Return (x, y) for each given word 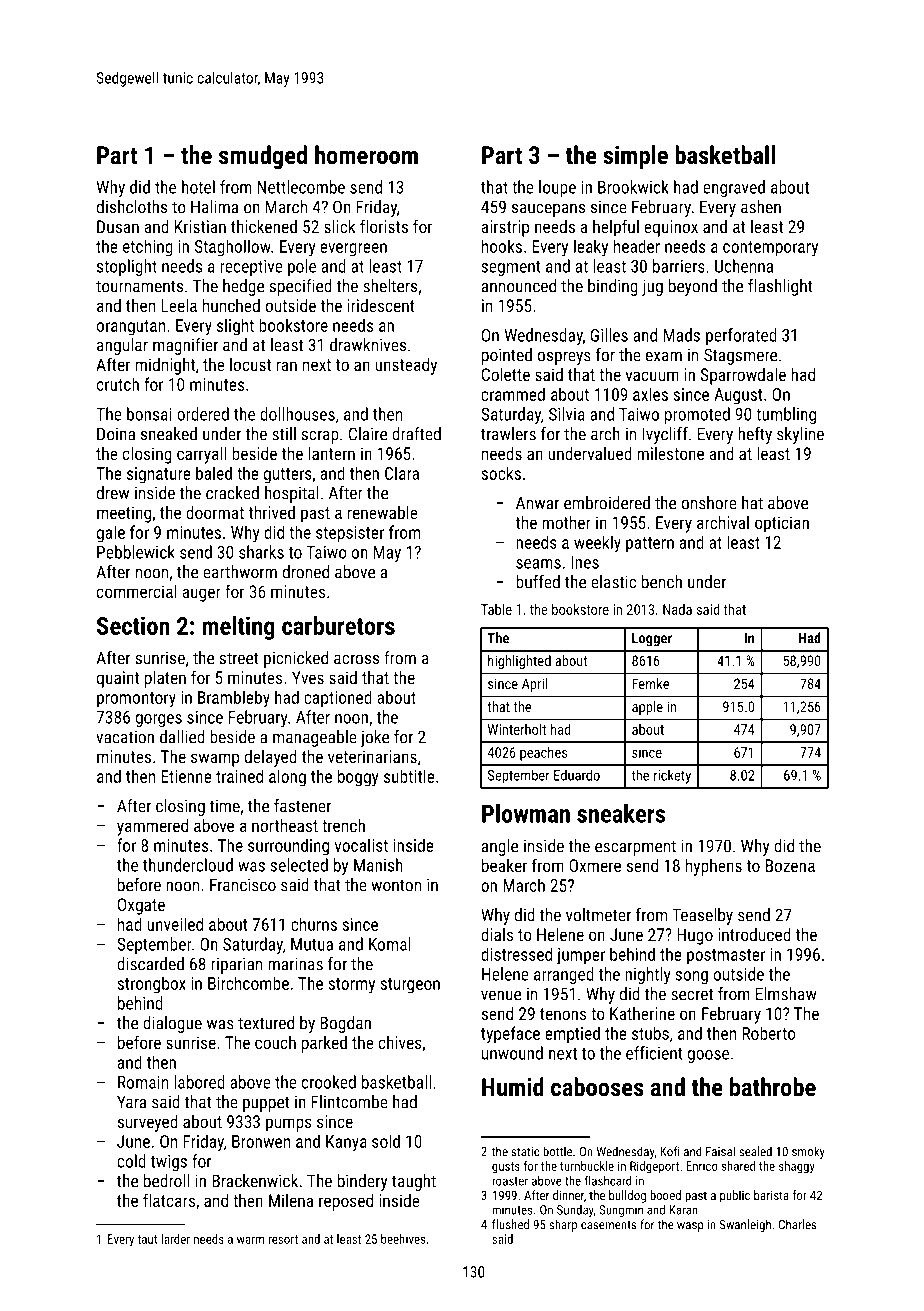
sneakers (621, 813)
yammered (152, 827)
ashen (761, 207)
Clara (402, 473)
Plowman (526, 813)
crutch (118, 384)
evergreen (353, 250)
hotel (198, 187)
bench (662, 582)
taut (147, 1239)
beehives (403, 1239)
